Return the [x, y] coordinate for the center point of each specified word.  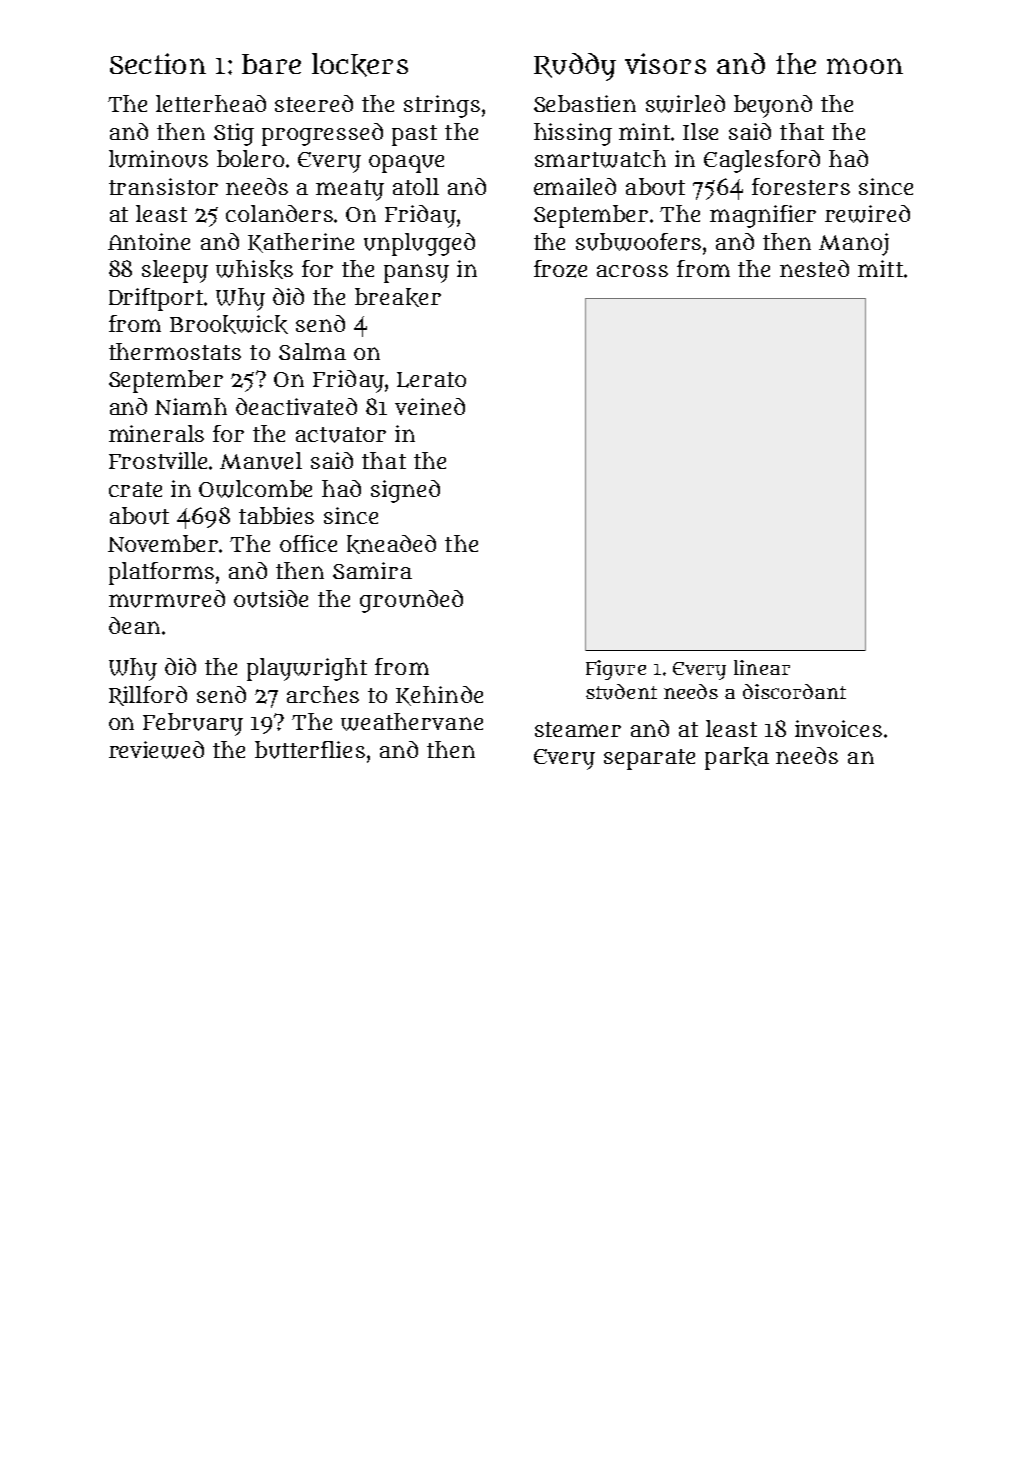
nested [814, 268]
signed [405, 491]
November [163, 543]
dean [134, 625]
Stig [234, 134]
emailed [575, 186]
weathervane [412, 722]
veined [430, 406]
